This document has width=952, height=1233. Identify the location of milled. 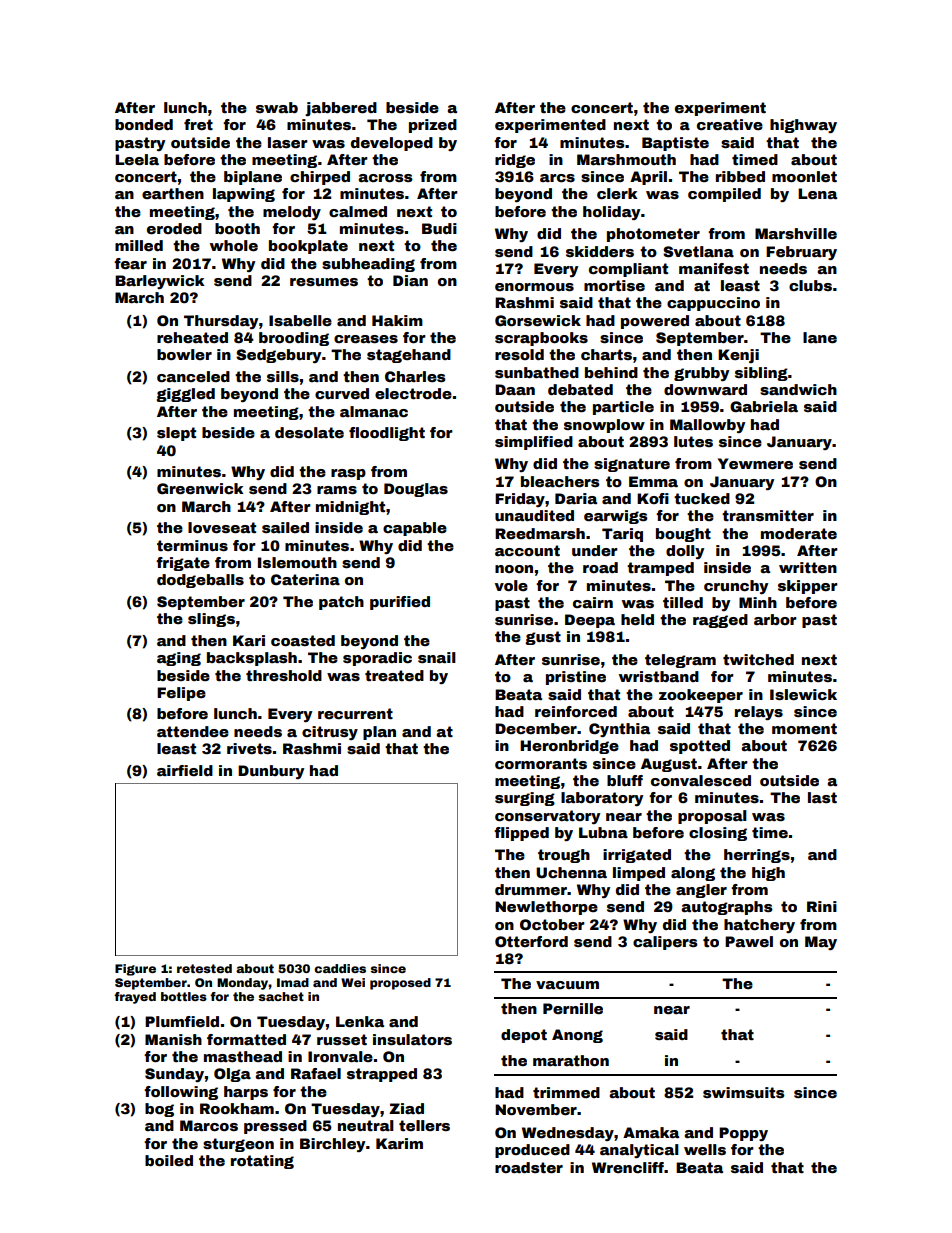
(139, 245).
